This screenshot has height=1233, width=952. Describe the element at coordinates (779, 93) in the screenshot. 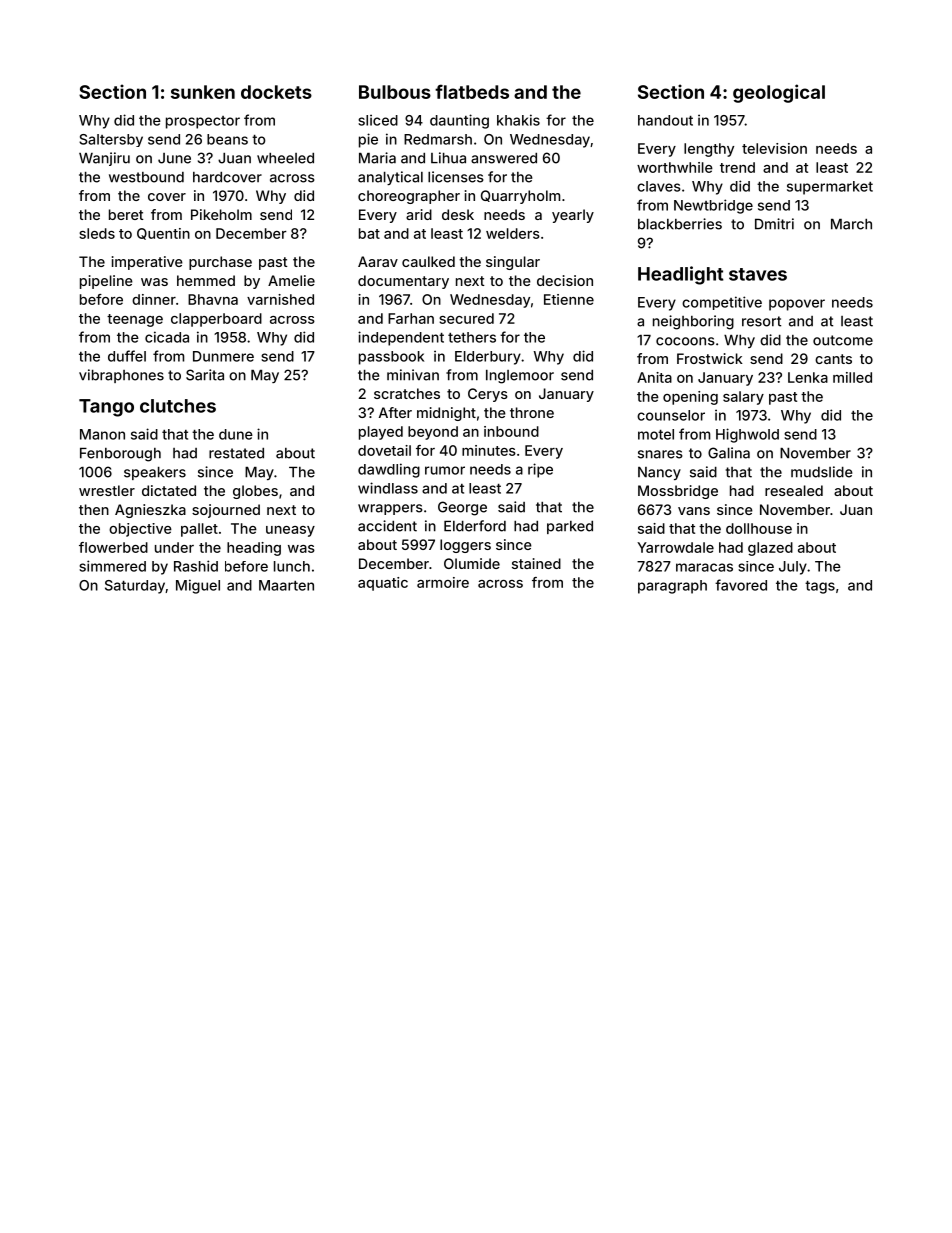

I see `geological` at that location.
